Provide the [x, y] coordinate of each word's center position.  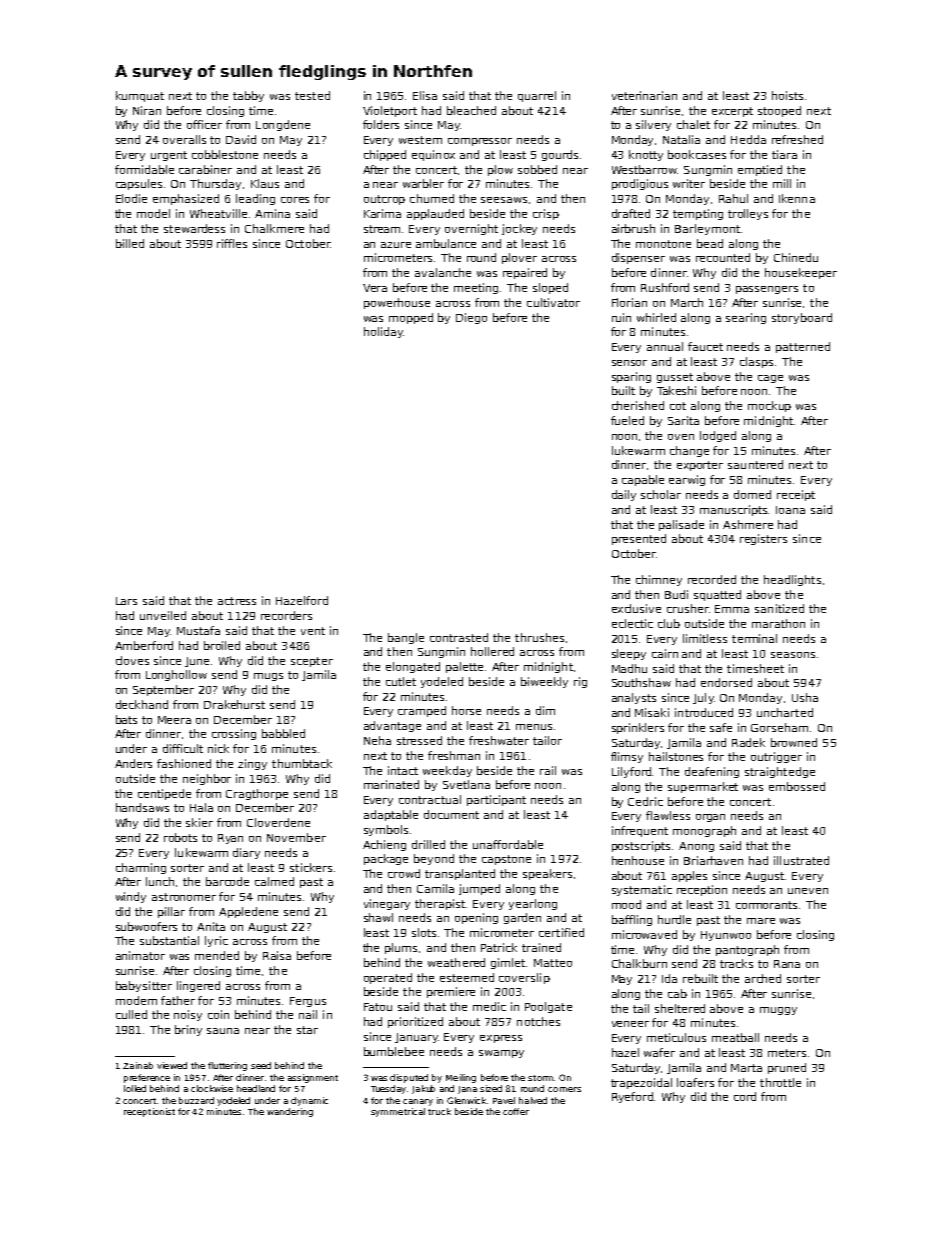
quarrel [537, 96]
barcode [227, 881]
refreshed [797, 139]
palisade [681, 525]
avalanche [443, 272]
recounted [723, 257]
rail [548, 770]
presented [639, 539]
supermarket [703, 787]
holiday [383, 332]
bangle [406, 638]
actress [237, 601]
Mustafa [198, 630]
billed [130, 243]
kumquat [140, 96]
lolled [135, 1088]
